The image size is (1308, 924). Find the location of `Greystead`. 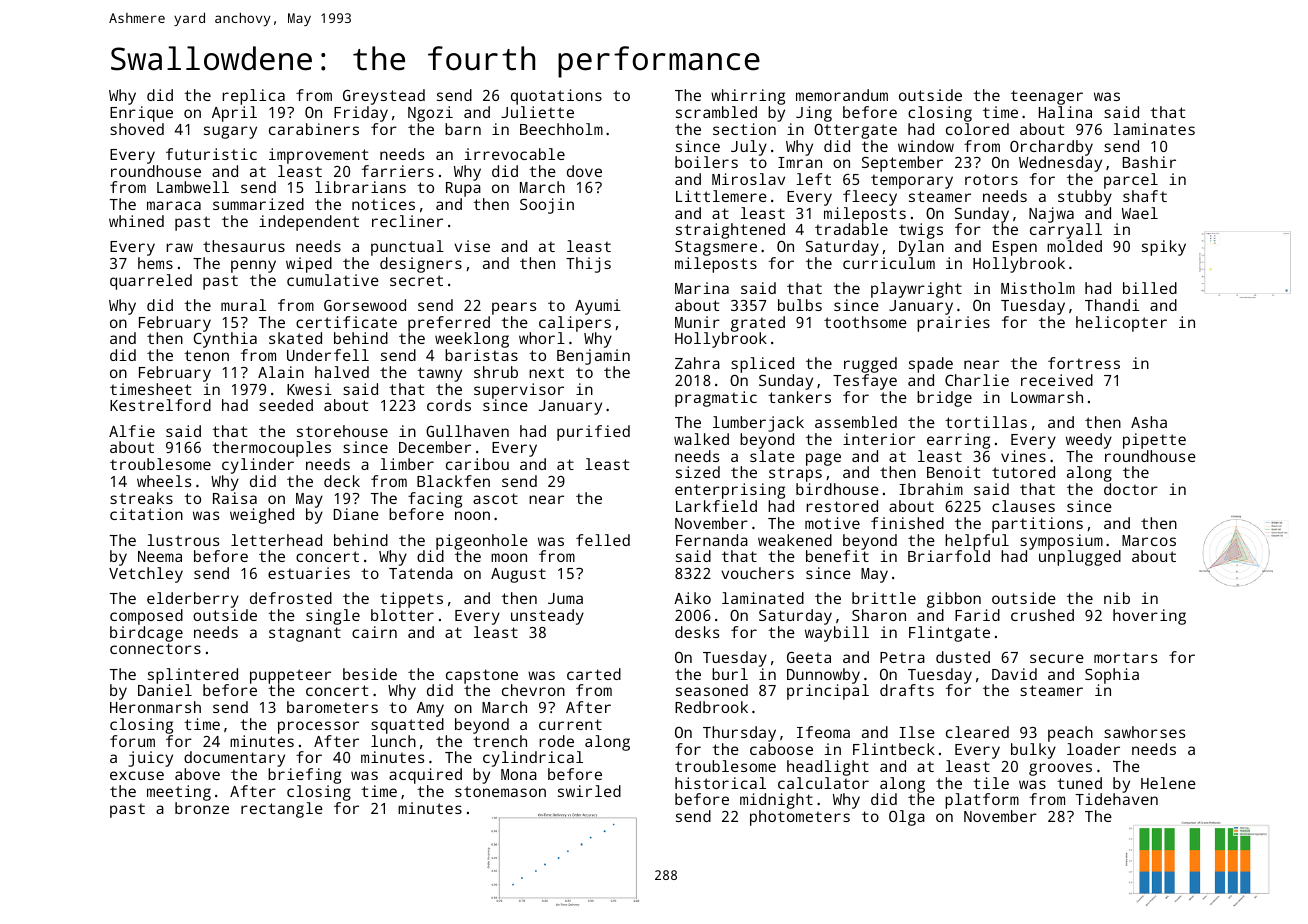

Greystead is located at coordinates (384, 97).
